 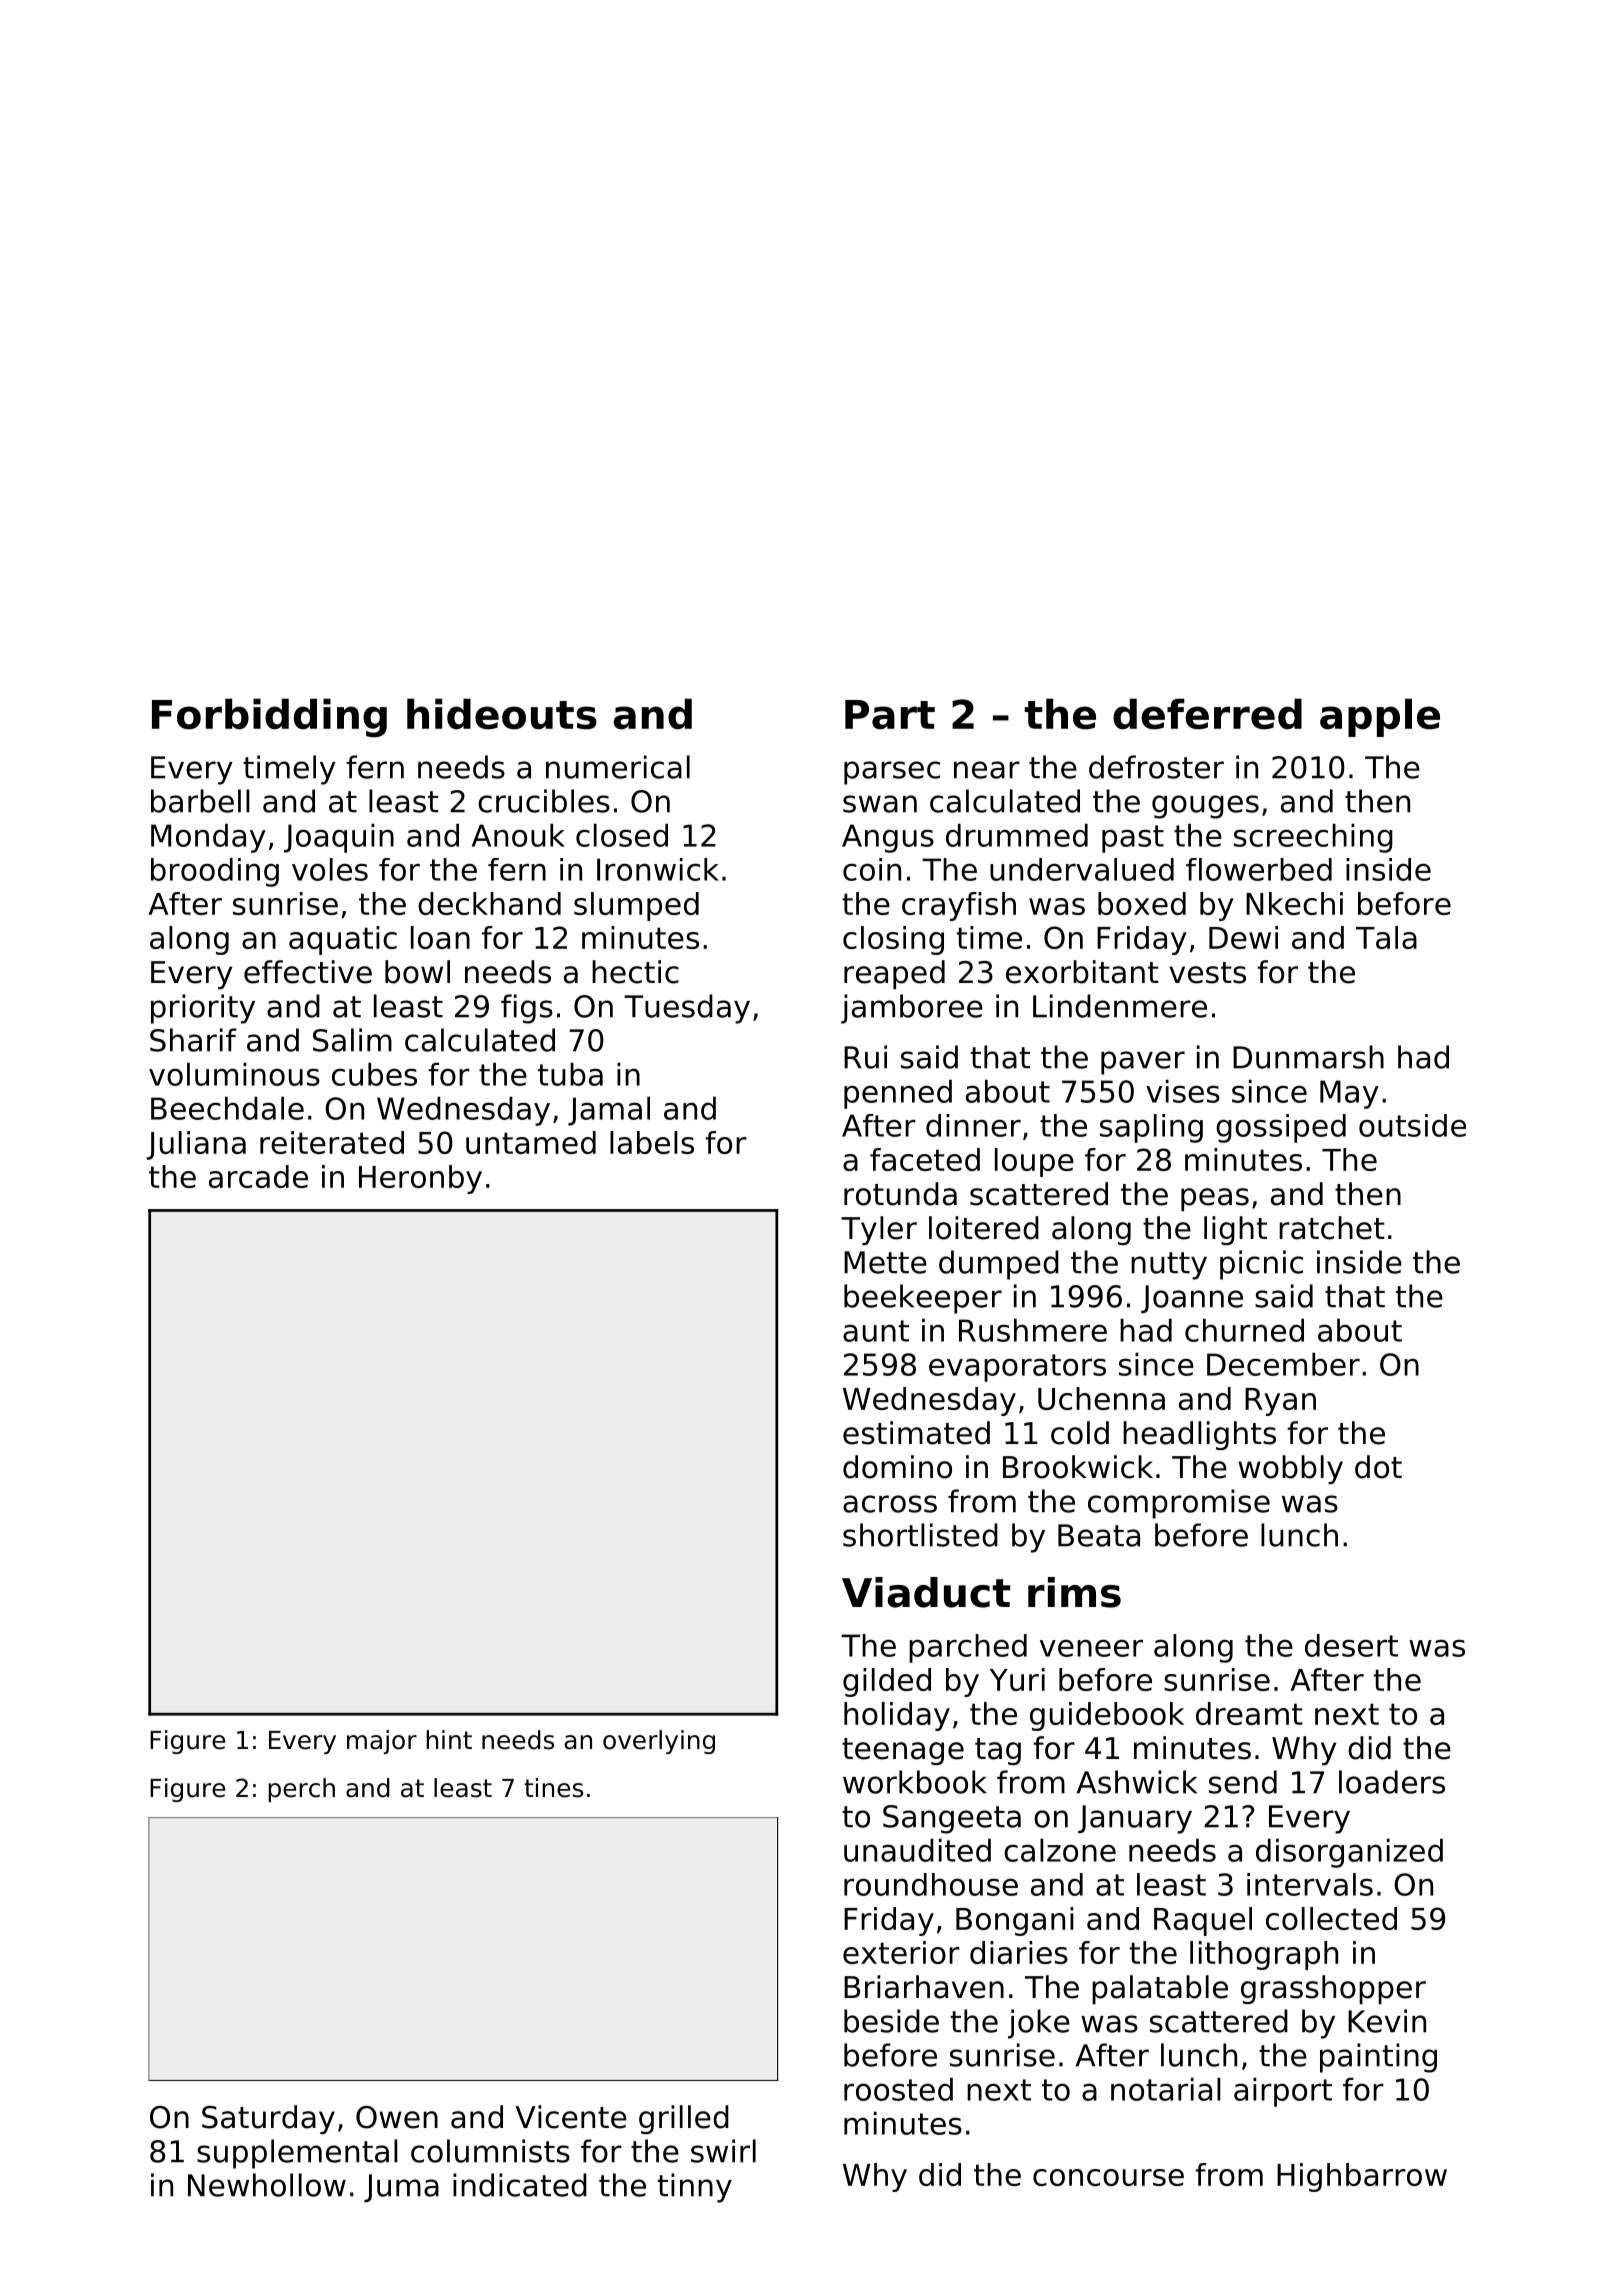 What do you see at coordinates (609, 1111) in the screenshot?
I see `Jamal` at bounding box center [609, 1111].
